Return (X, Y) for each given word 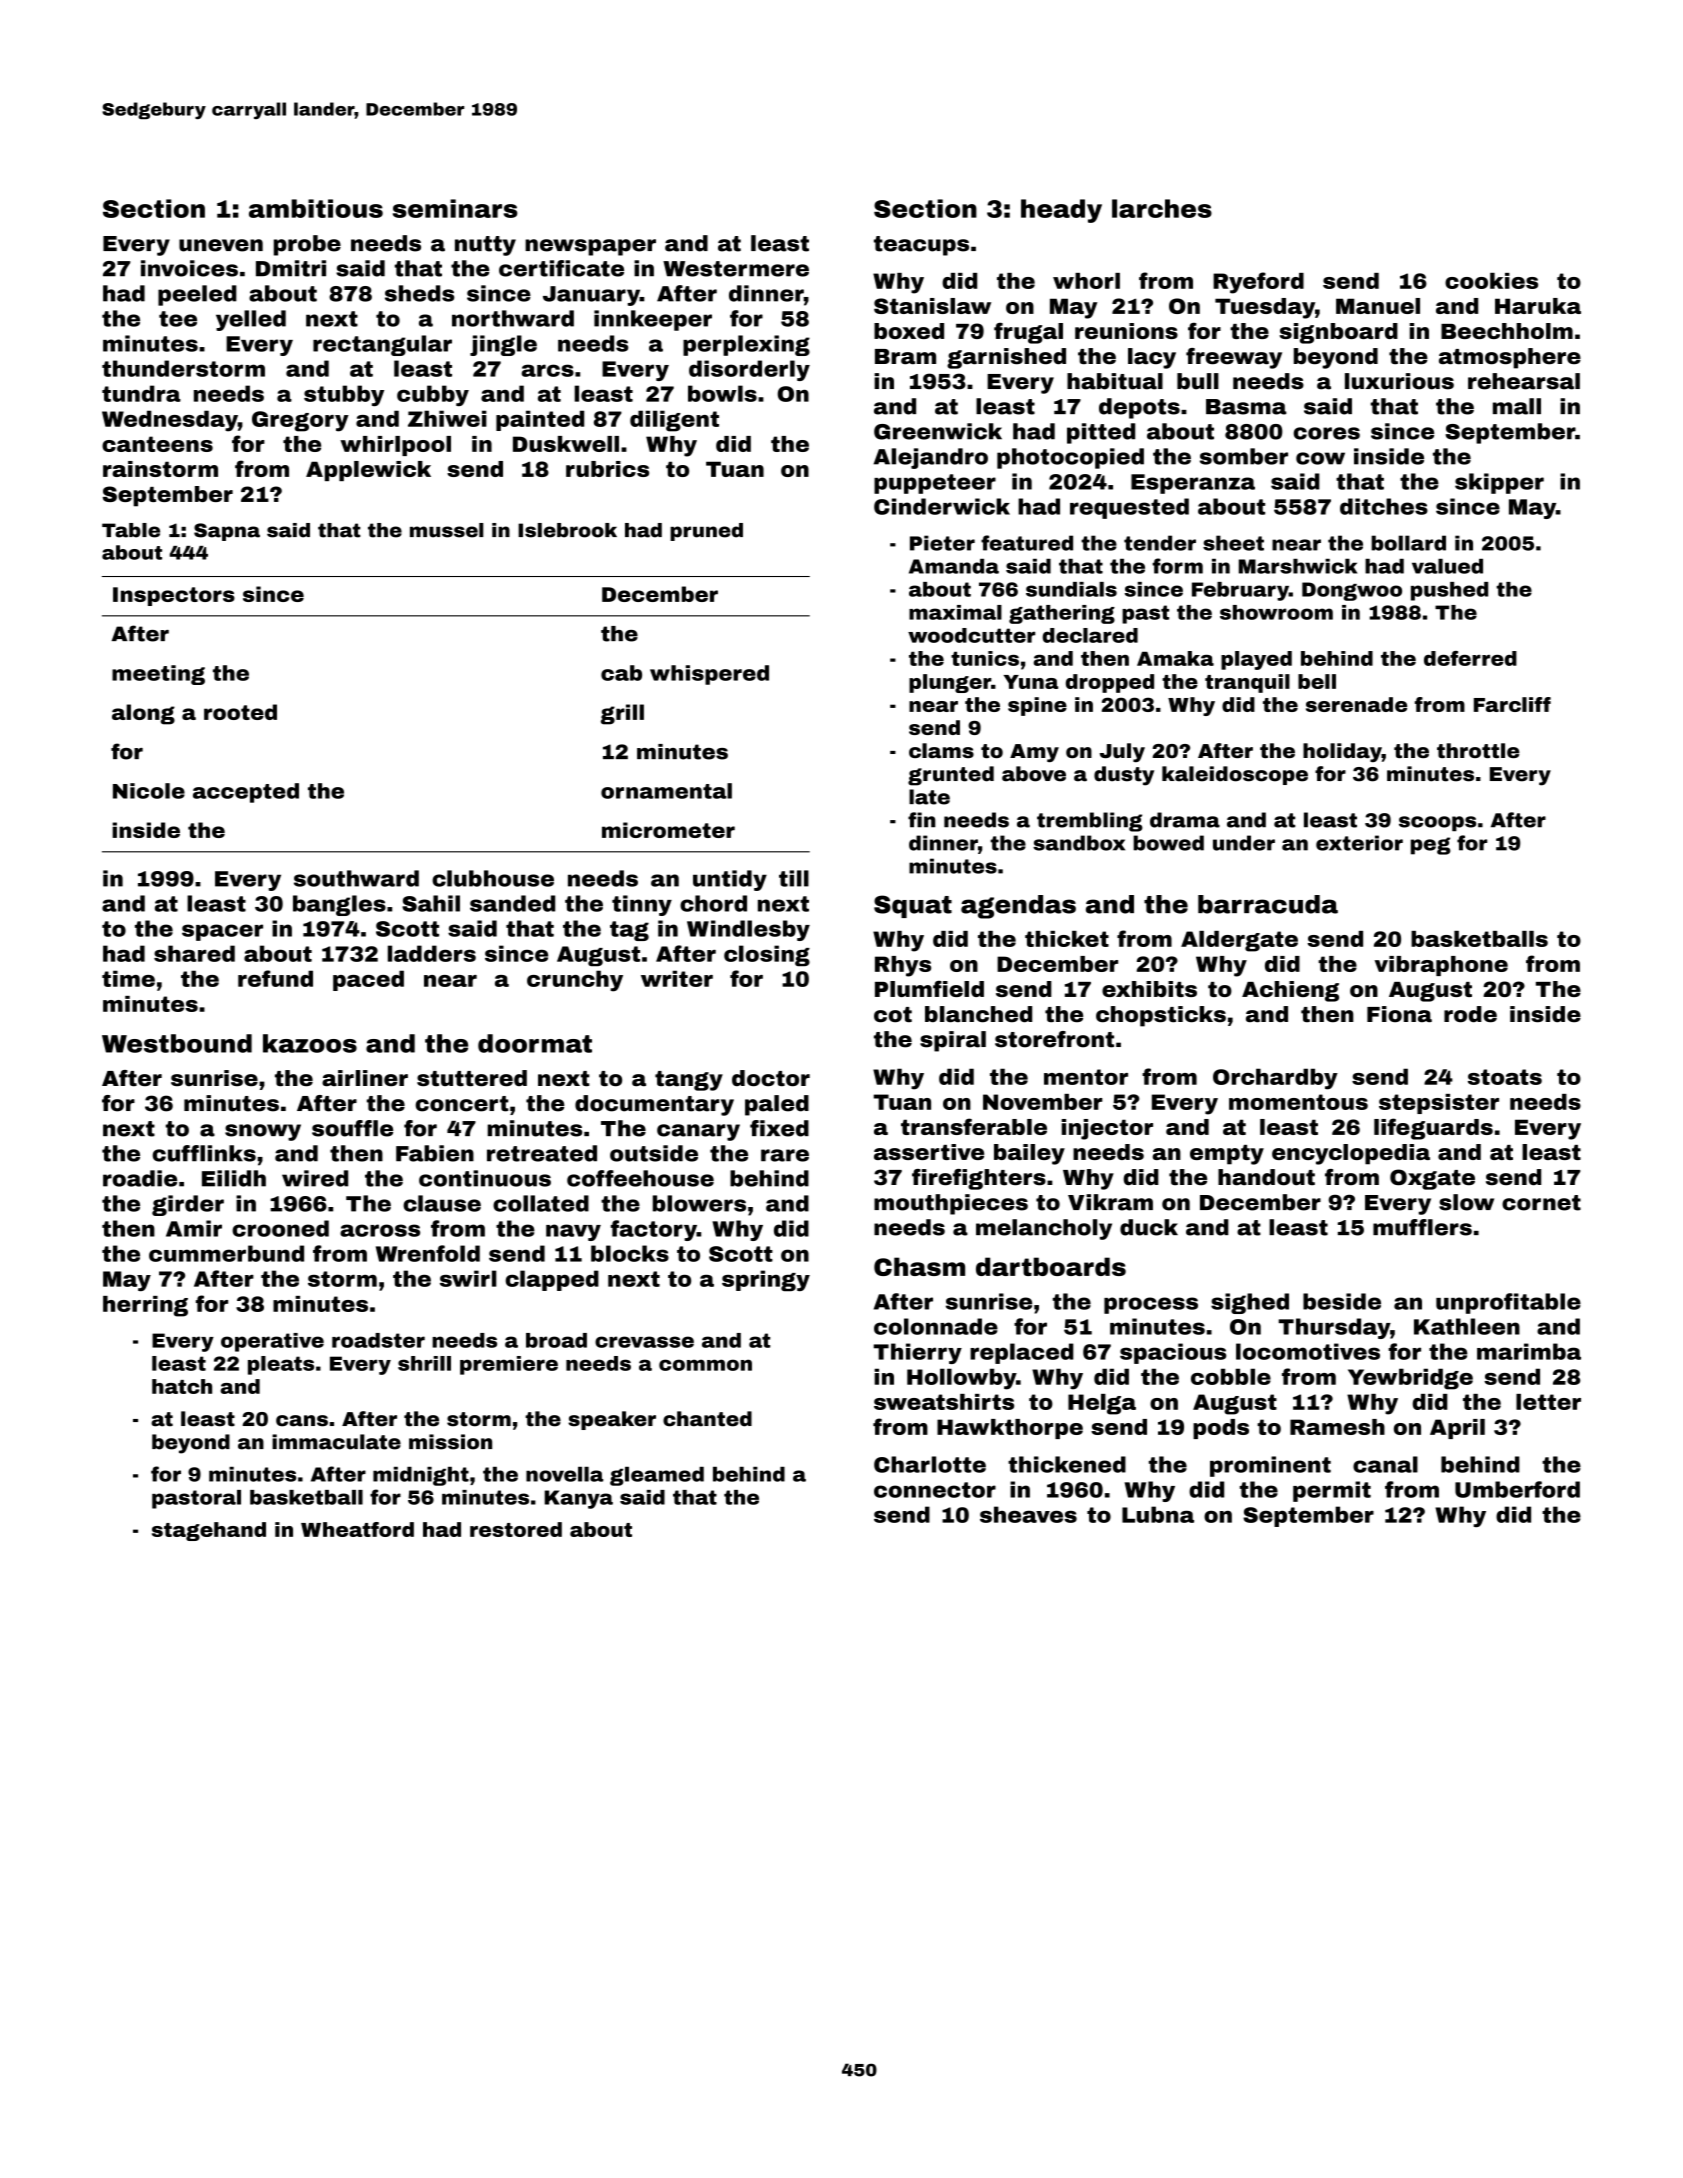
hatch (182, 1386)
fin (921, 820)
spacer (222, 932)
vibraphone (1441, 966)
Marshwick (1298, 566)
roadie (140, 1178)
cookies (1491, 281)
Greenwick (938, 431)
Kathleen (1467, 1326)
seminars (455, 208)
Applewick (368, 471)
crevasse (644, 1342)
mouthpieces (951, 1204)
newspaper (590, 247)
